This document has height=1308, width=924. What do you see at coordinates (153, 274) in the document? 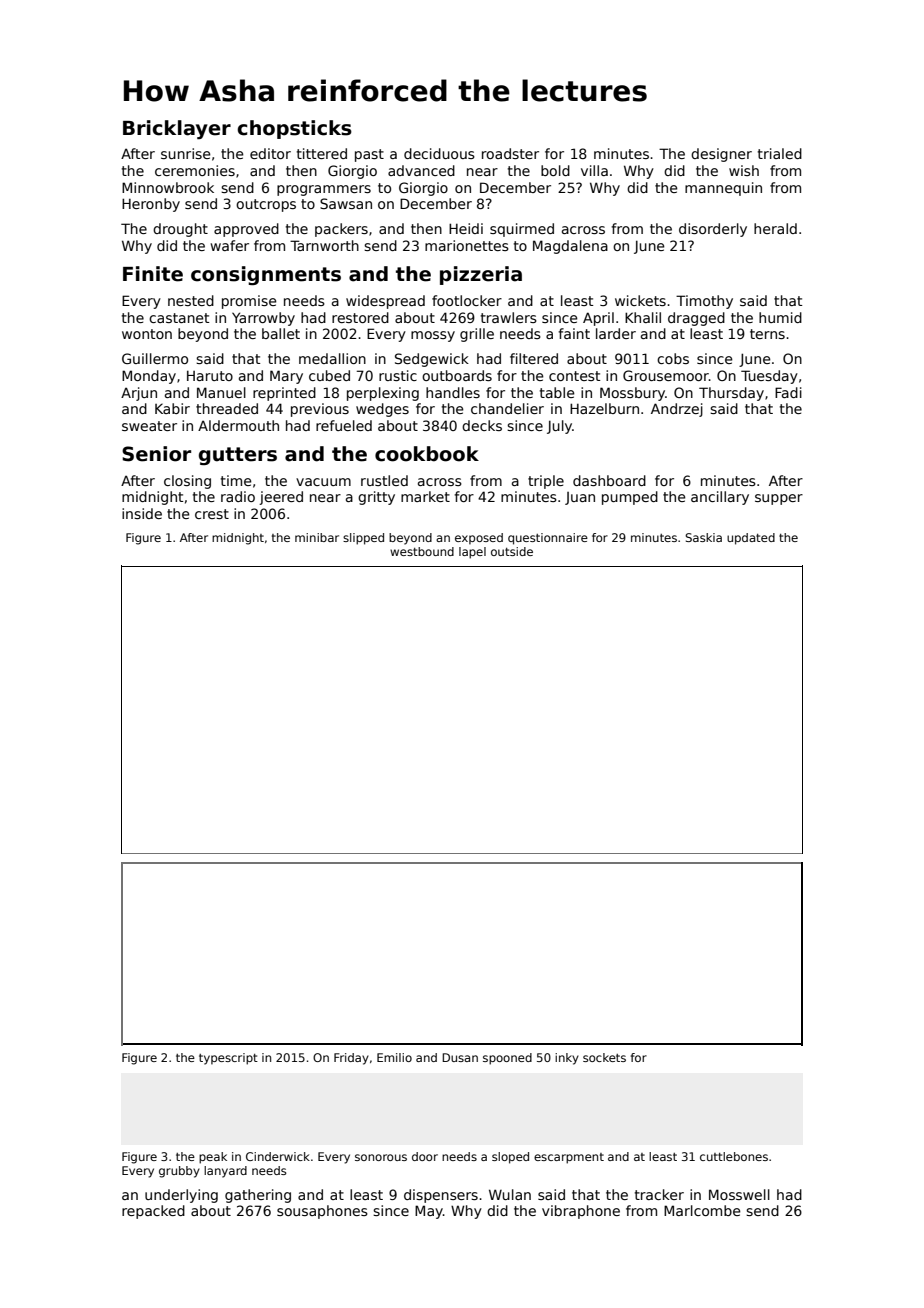
I see `Finite` at bounding box center [153, 274].
